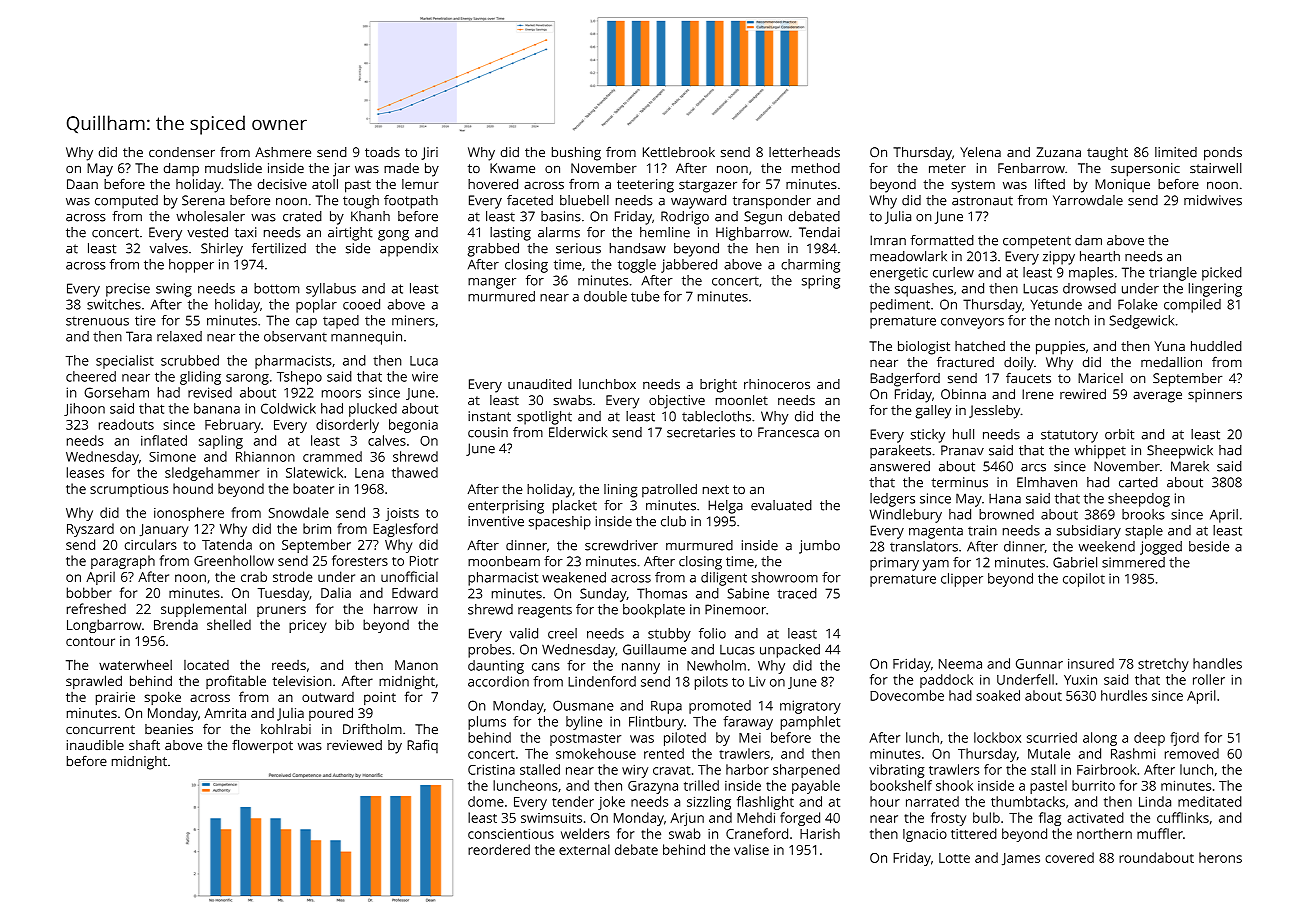 The width and height of the screenshot is (1308, 924). What do you see at coordinates (1050, 184) in the screenshot?
I see `lifted` at bounding box center [1050, 184].
